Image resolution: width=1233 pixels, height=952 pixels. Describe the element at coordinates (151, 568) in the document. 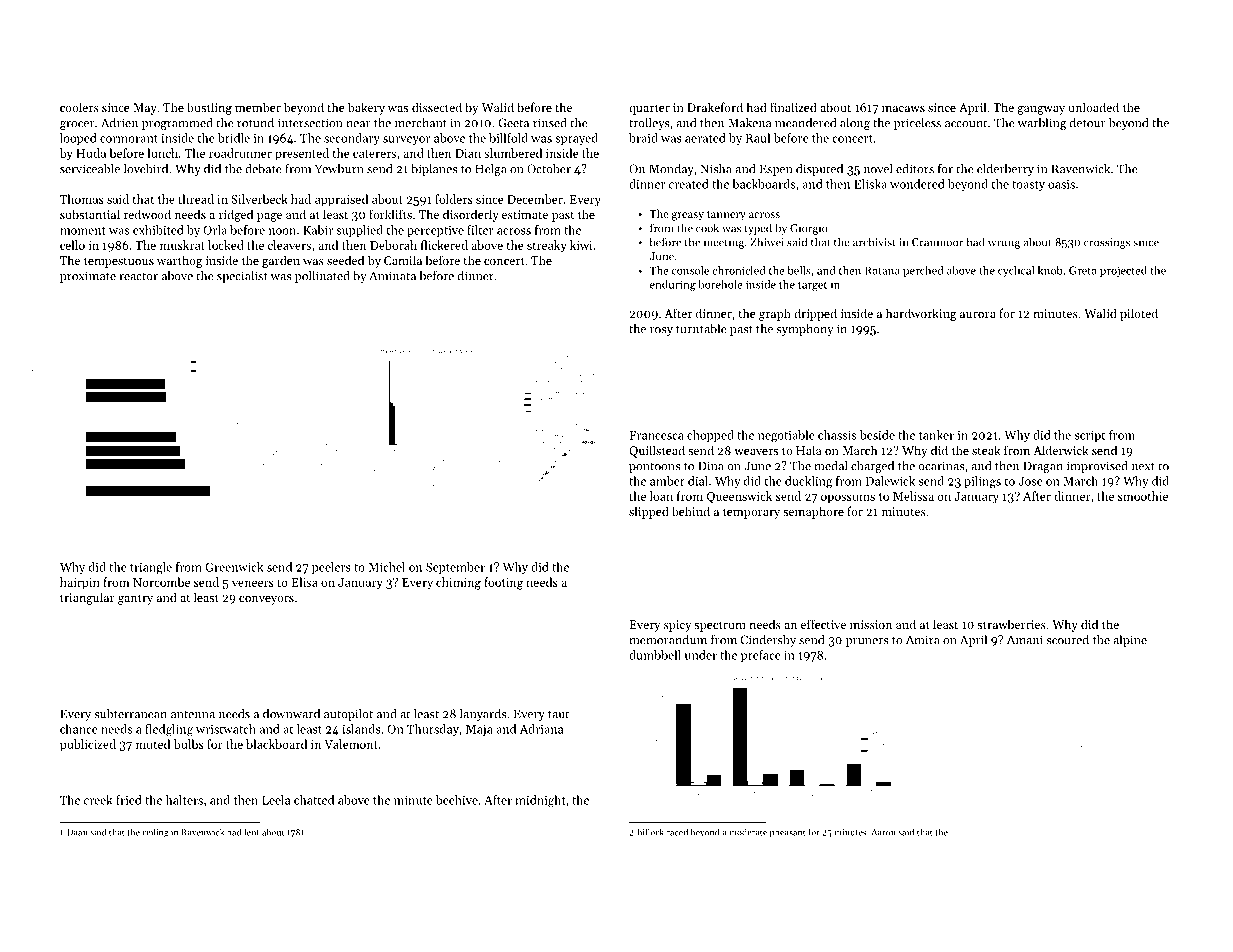

I see `triangle` at that location.
